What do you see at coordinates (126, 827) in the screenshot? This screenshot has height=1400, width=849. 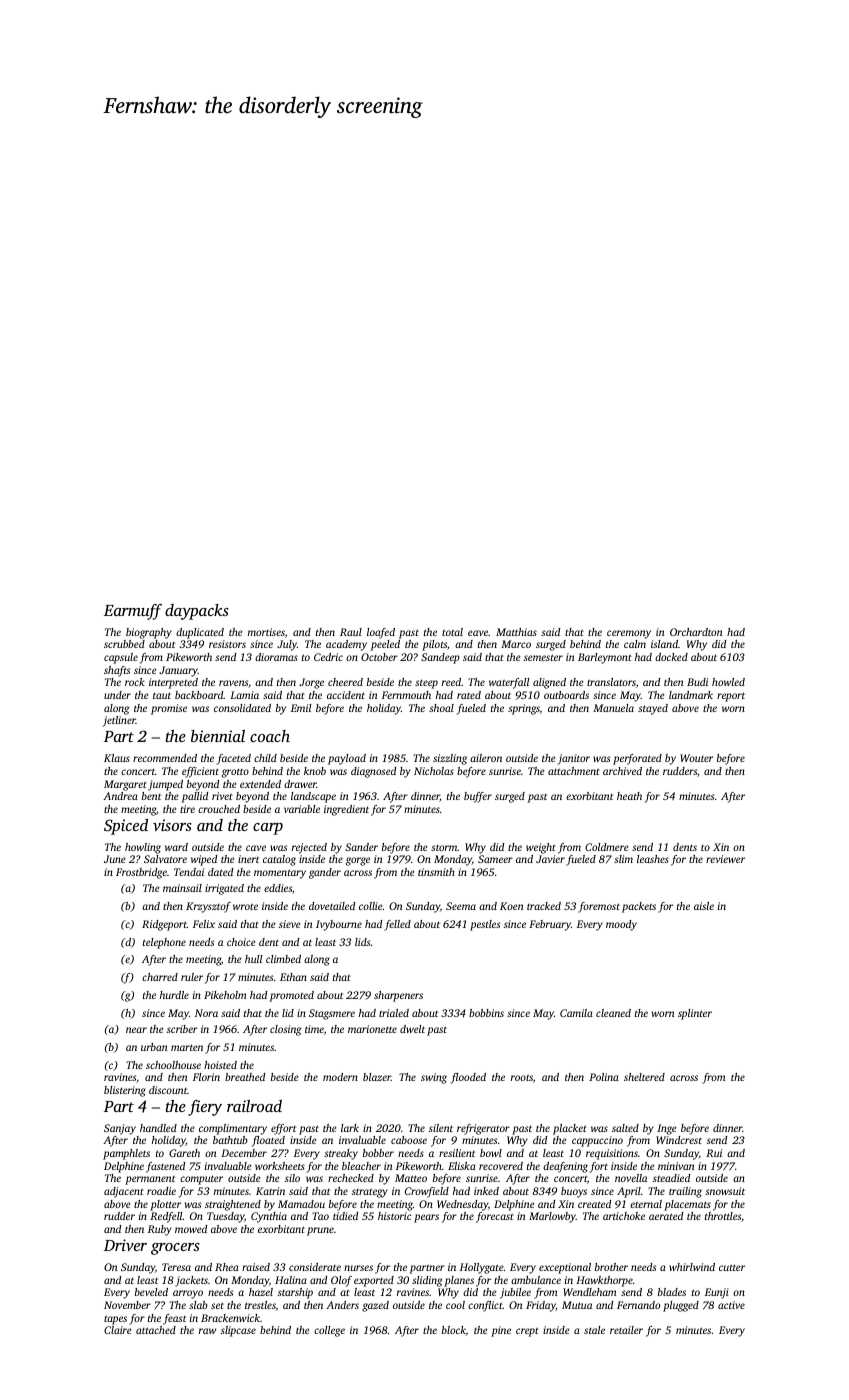 I see `Spiced` at bounding box center [126, 827].
